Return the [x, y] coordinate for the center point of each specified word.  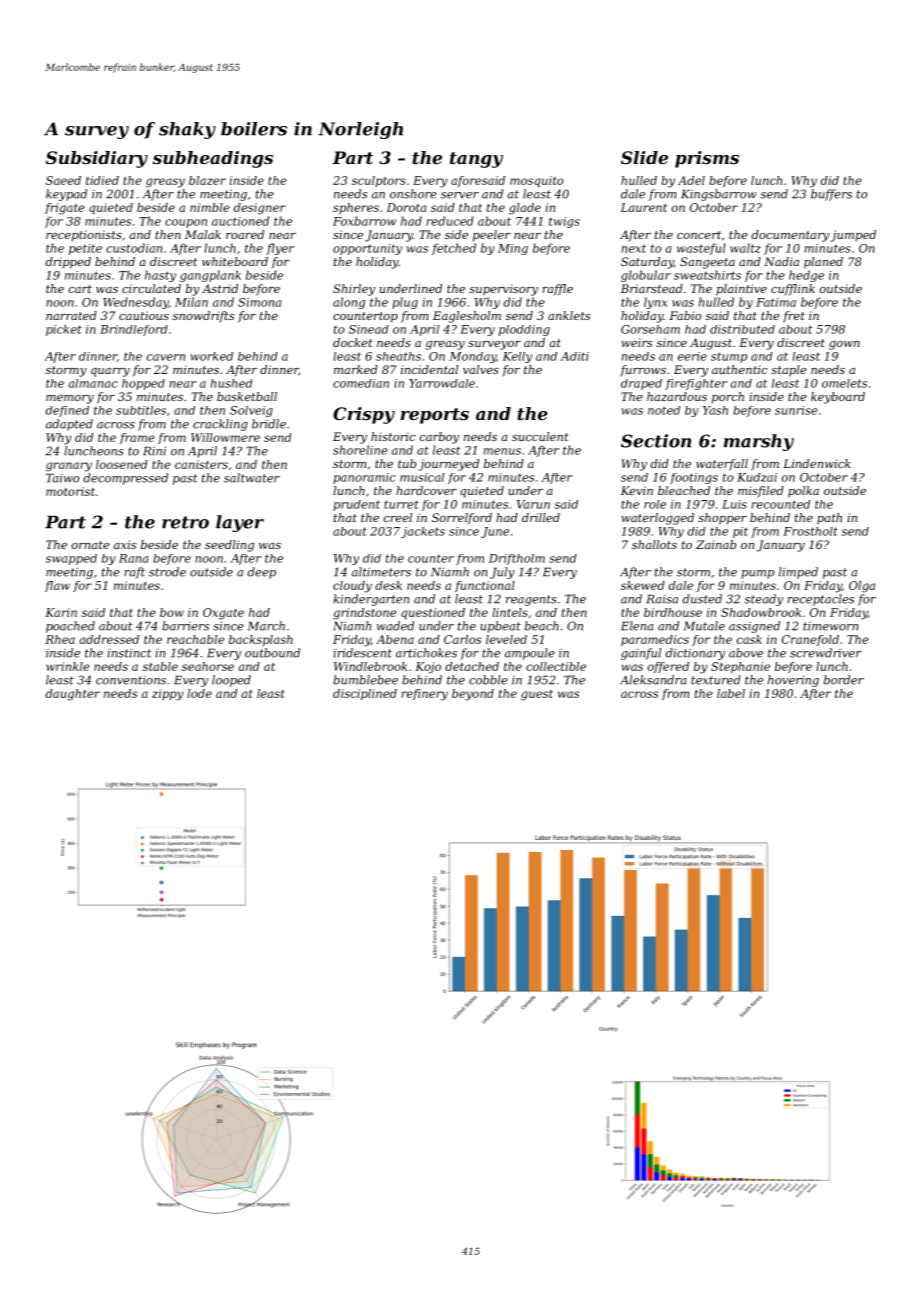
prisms [707, 159]
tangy [476, 160]
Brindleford [134, 330]
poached [70, 627]
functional [485, 586]
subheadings [213, 159]
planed [823, 263]
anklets [569, 315]
